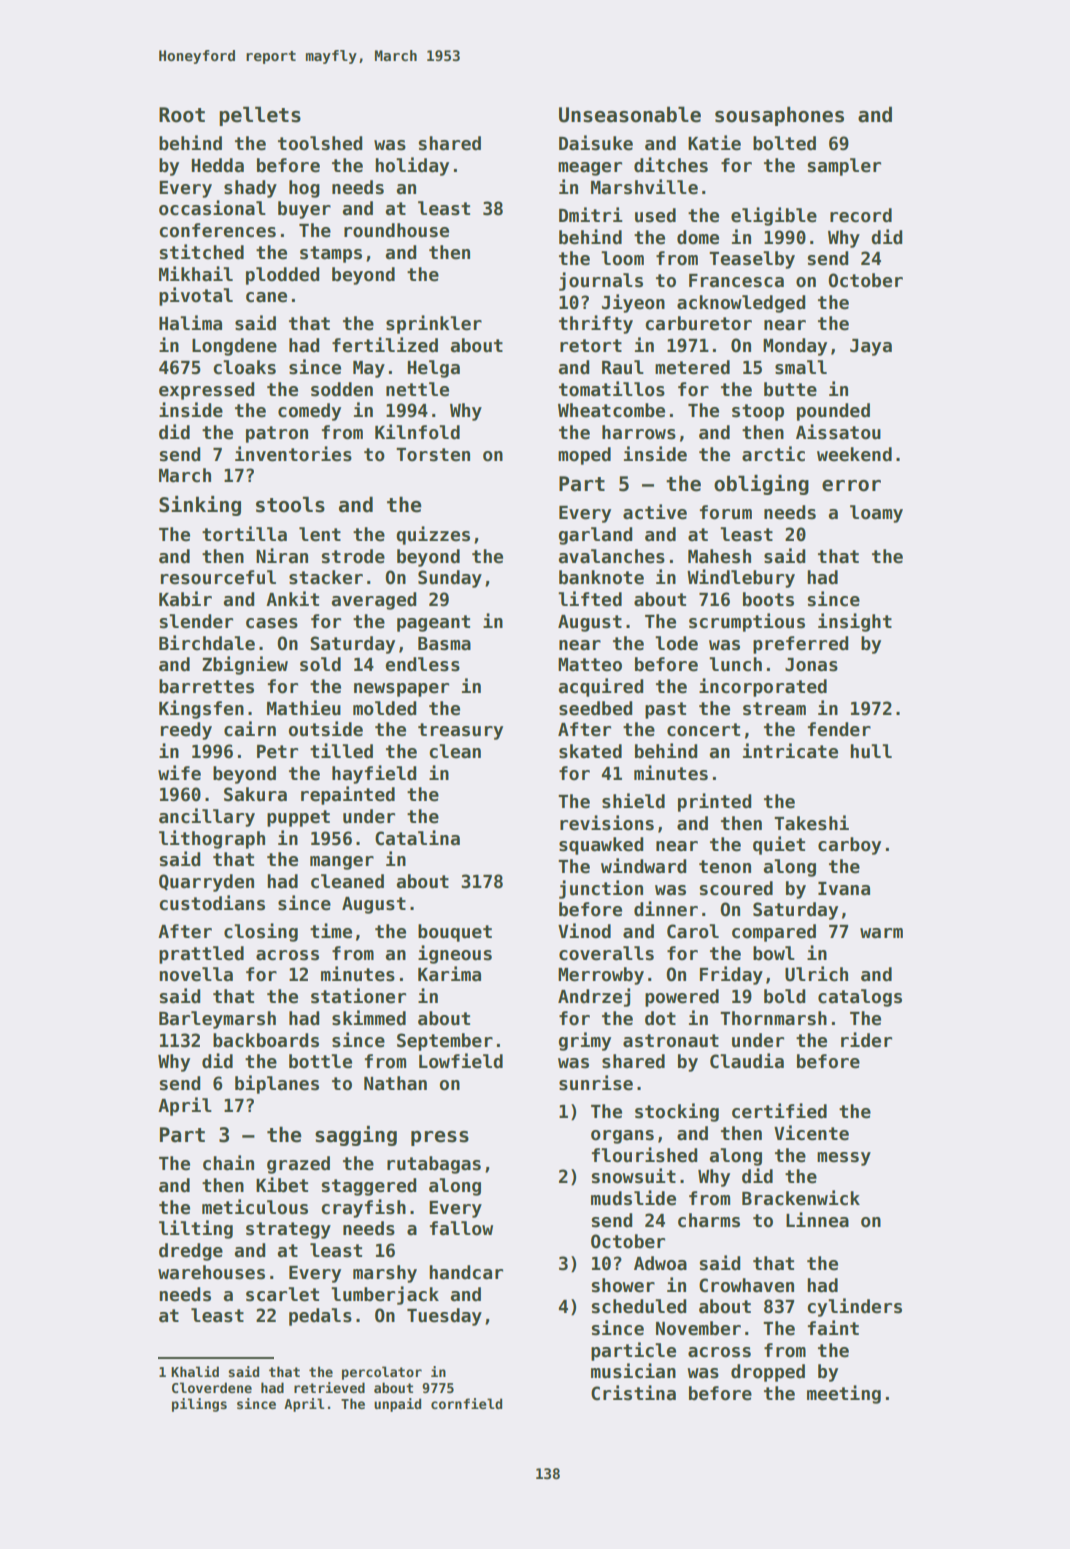 This document has width=1070, height=1549. What do you see at coordinates (881, 933) in the document?
I see `warm` at bounding box center [881, 933].
